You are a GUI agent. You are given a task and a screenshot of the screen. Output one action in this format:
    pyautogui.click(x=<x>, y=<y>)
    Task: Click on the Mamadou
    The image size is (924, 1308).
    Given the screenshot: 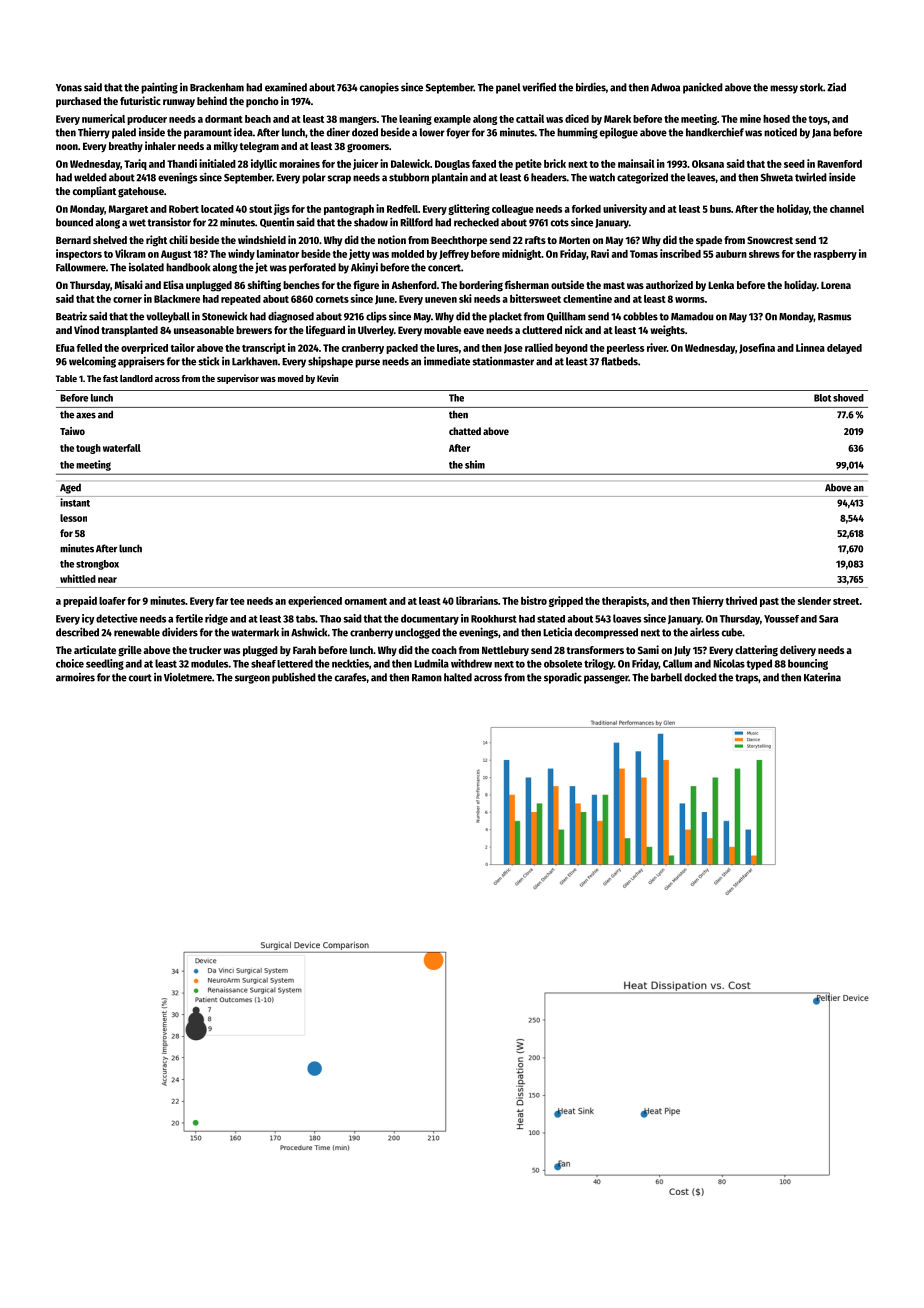 What is the action you would take?
    pyautogui.click(x=692, y=316)
